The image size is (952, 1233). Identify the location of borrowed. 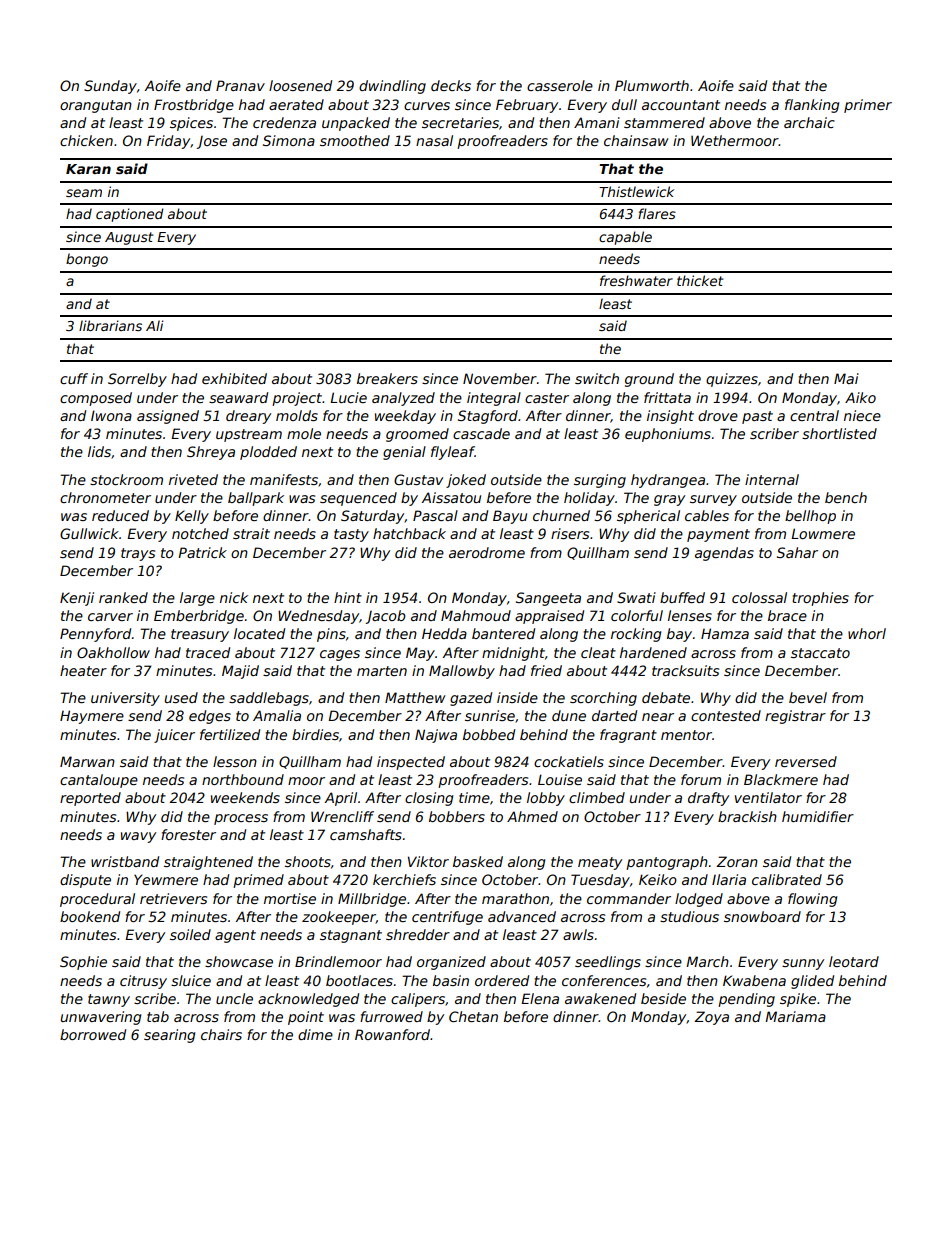
(93, 1034).
